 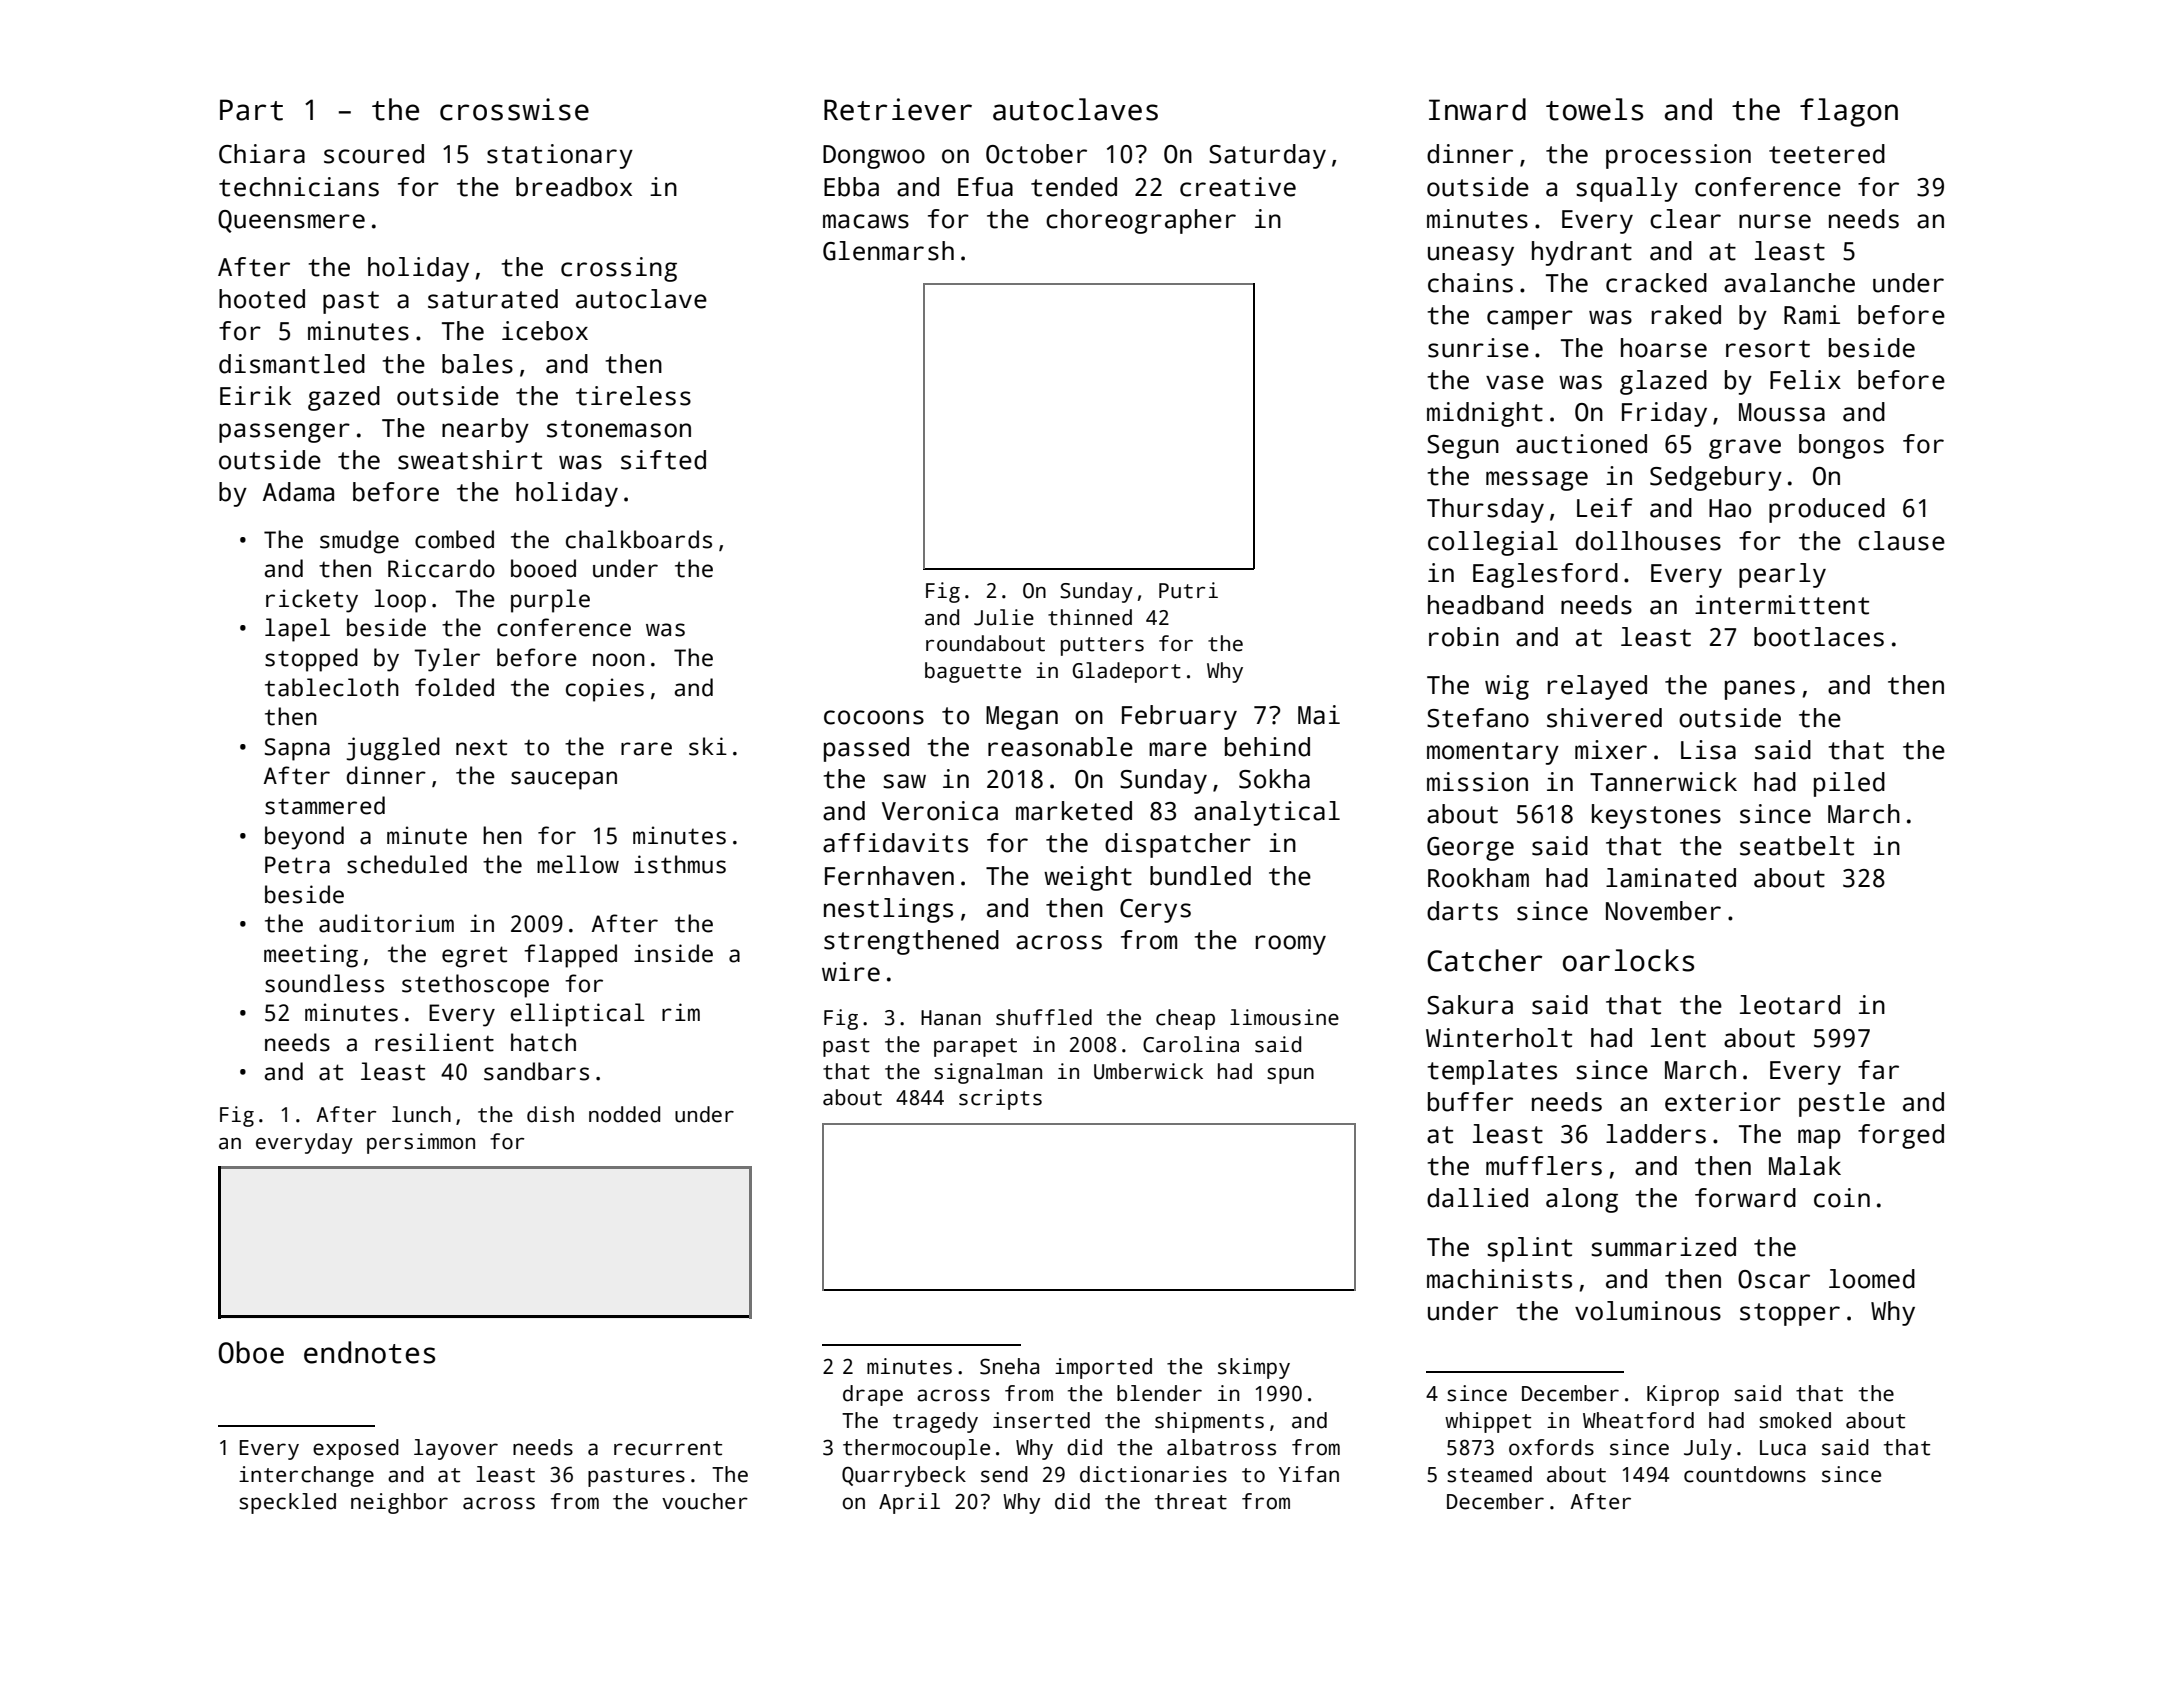 I want to click on threat, so click(x=1191, y=1501).
